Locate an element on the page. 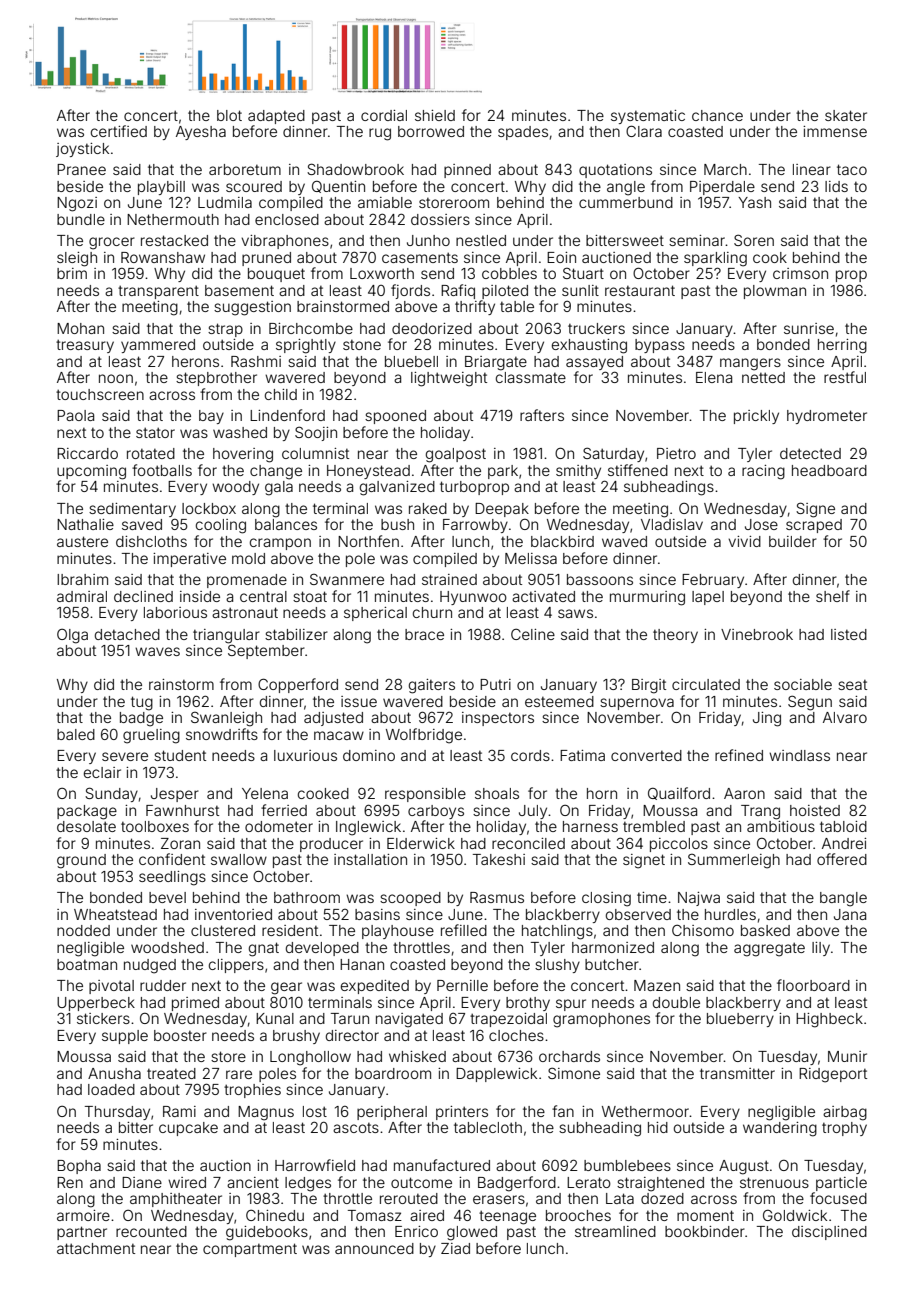  shoals is located at coordinates (497, 793).
